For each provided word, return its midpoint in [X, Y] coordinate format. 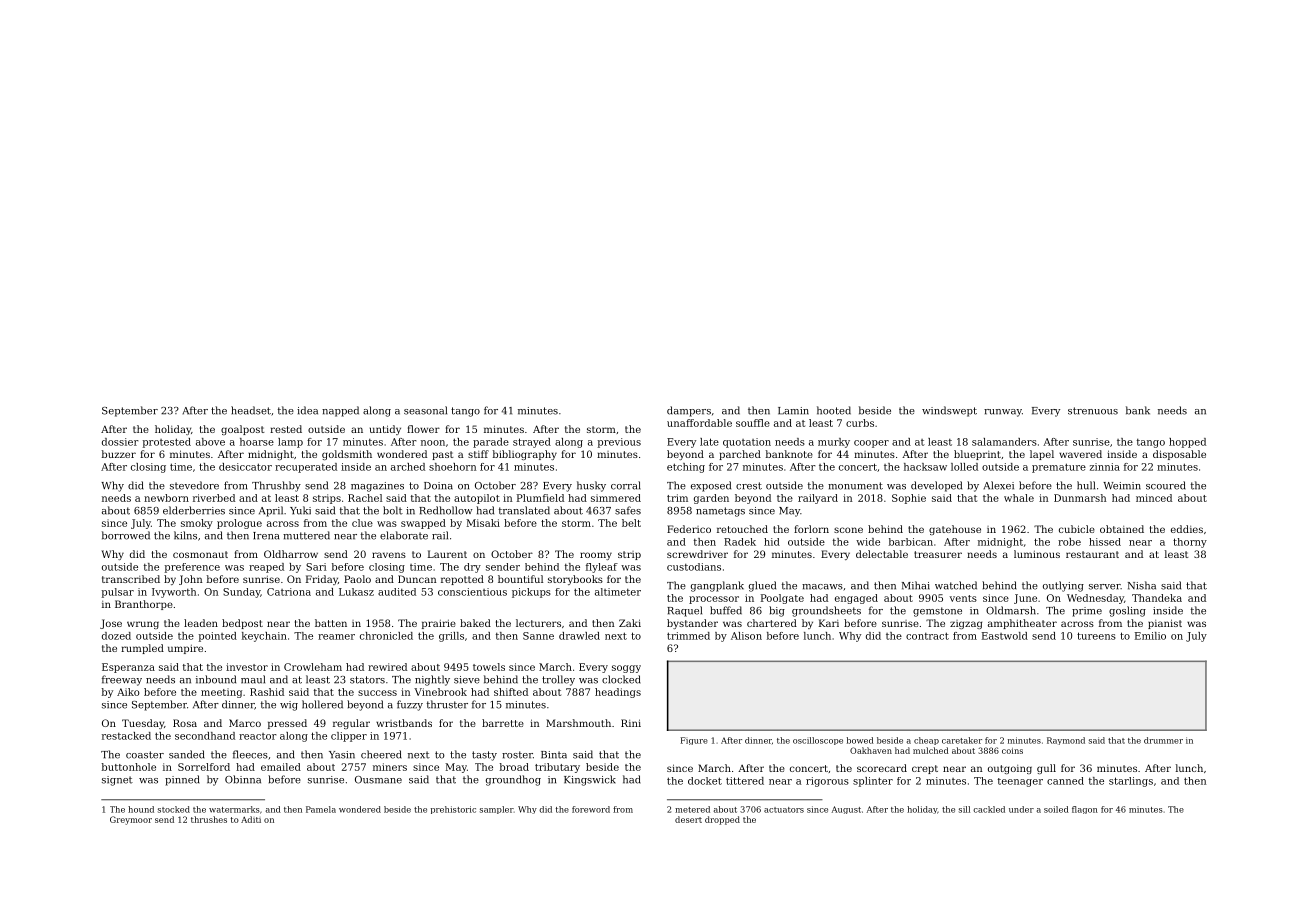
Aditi [251, 819]
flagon [1085, 810]
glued [762, 586]
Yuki [300, 510]
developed [936, 486]
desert [688, 819]
